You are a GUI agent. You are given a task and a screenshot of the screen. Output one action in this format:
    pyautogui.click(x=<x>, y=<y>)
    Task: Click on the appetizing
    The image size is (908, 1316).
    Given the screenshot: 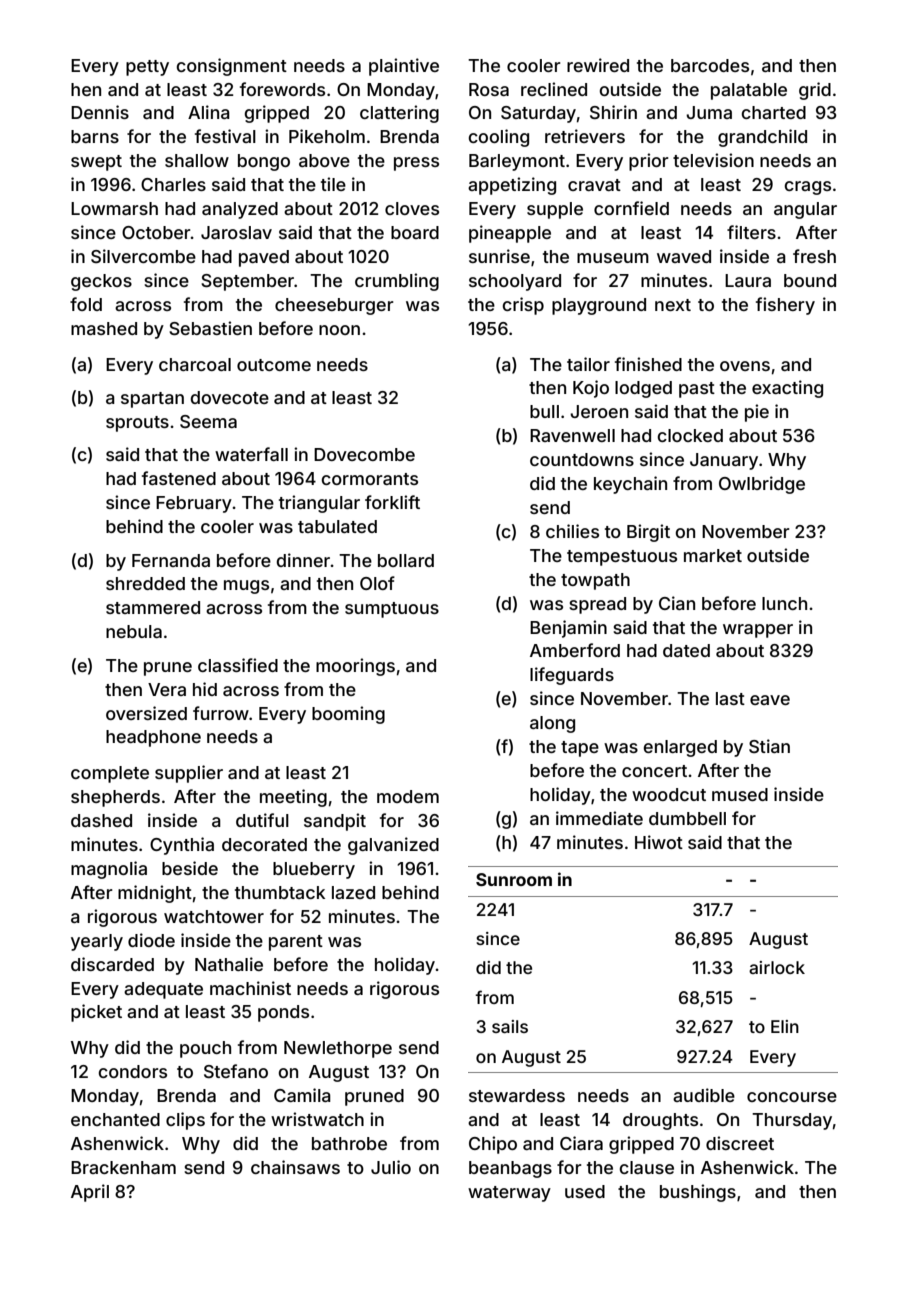 What is the action you would take?
    pyautogui.click(x=512, y=186)
